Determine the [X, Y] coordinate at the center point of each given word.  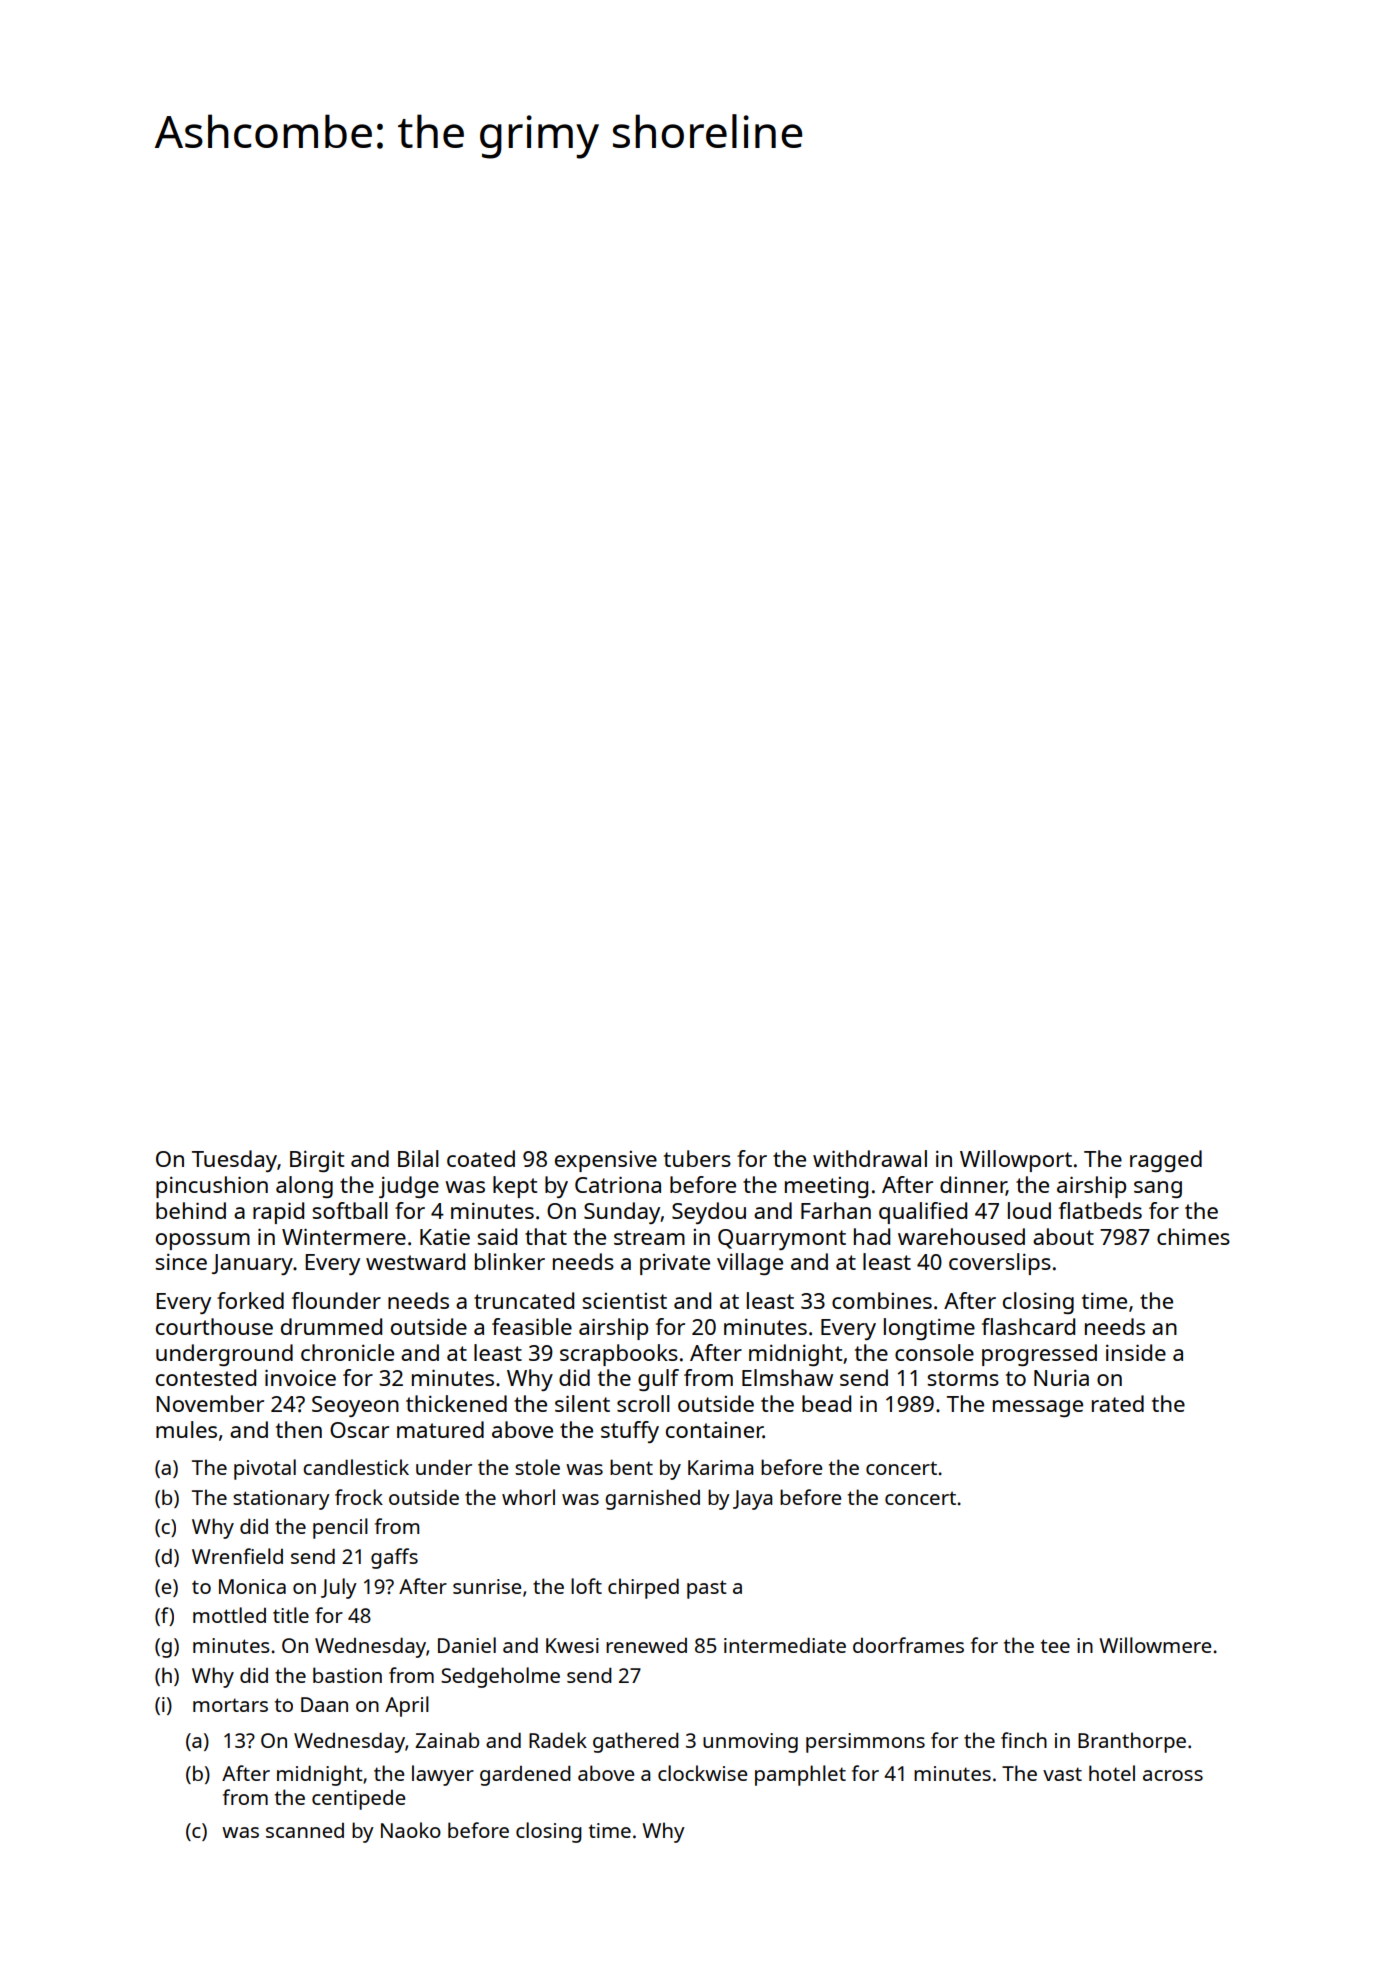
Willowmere [1155, 1645]
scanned [305, 1830]
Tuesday [234, 1161]
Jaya [752, 1500]
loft [586, 1586]
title [291, 1615]
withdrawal [870, 1158]
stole [537, 1467]
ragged [1166, 1161]
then [299, 1429]
